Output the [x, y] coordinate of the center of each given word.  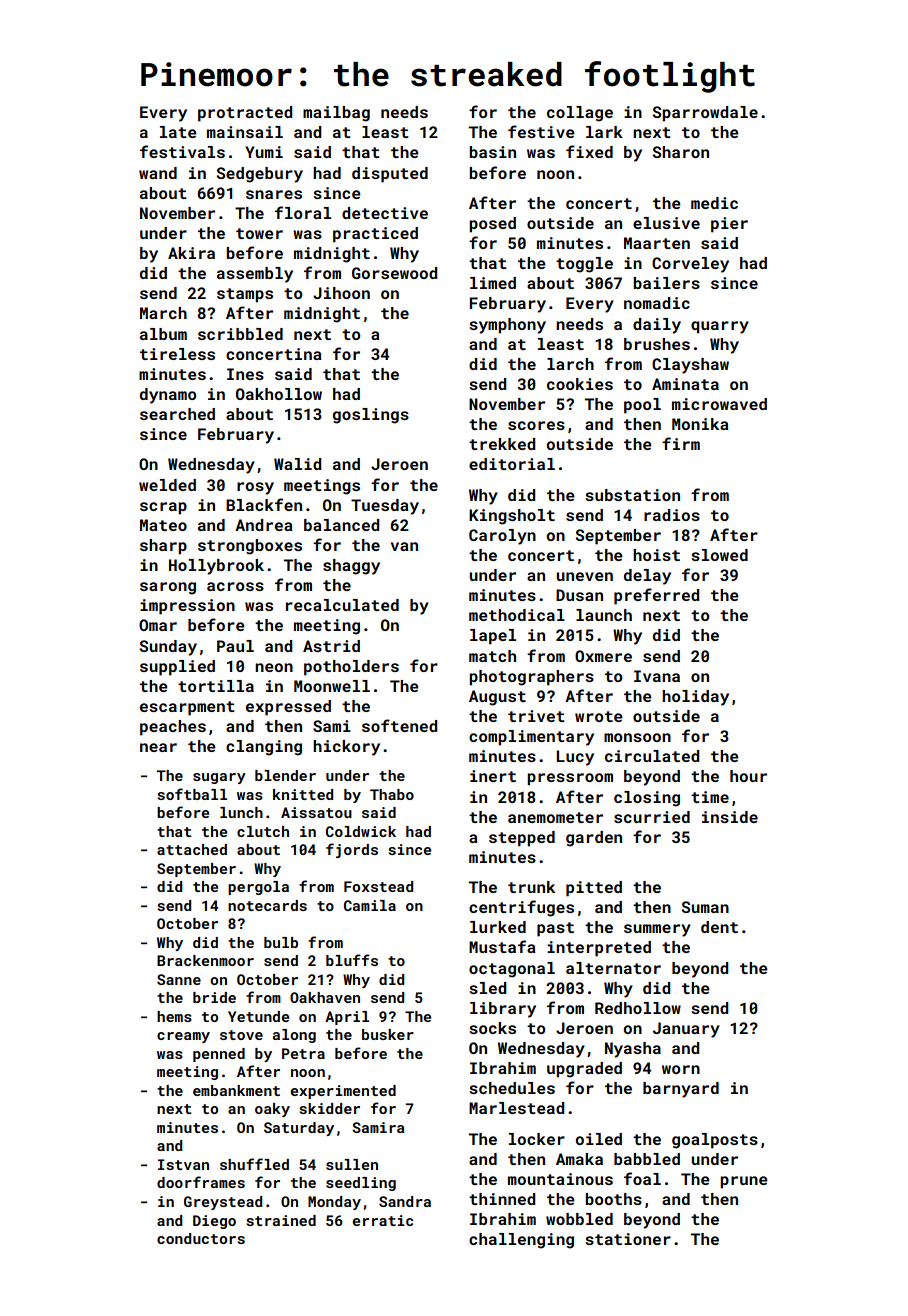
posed [492, 225]
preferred [656, 596]
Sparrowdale [705, 114]
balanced [341, 525]
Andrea [264, 525]
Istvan [183, 1164]
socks [492, 1028]
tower [259, 233]
